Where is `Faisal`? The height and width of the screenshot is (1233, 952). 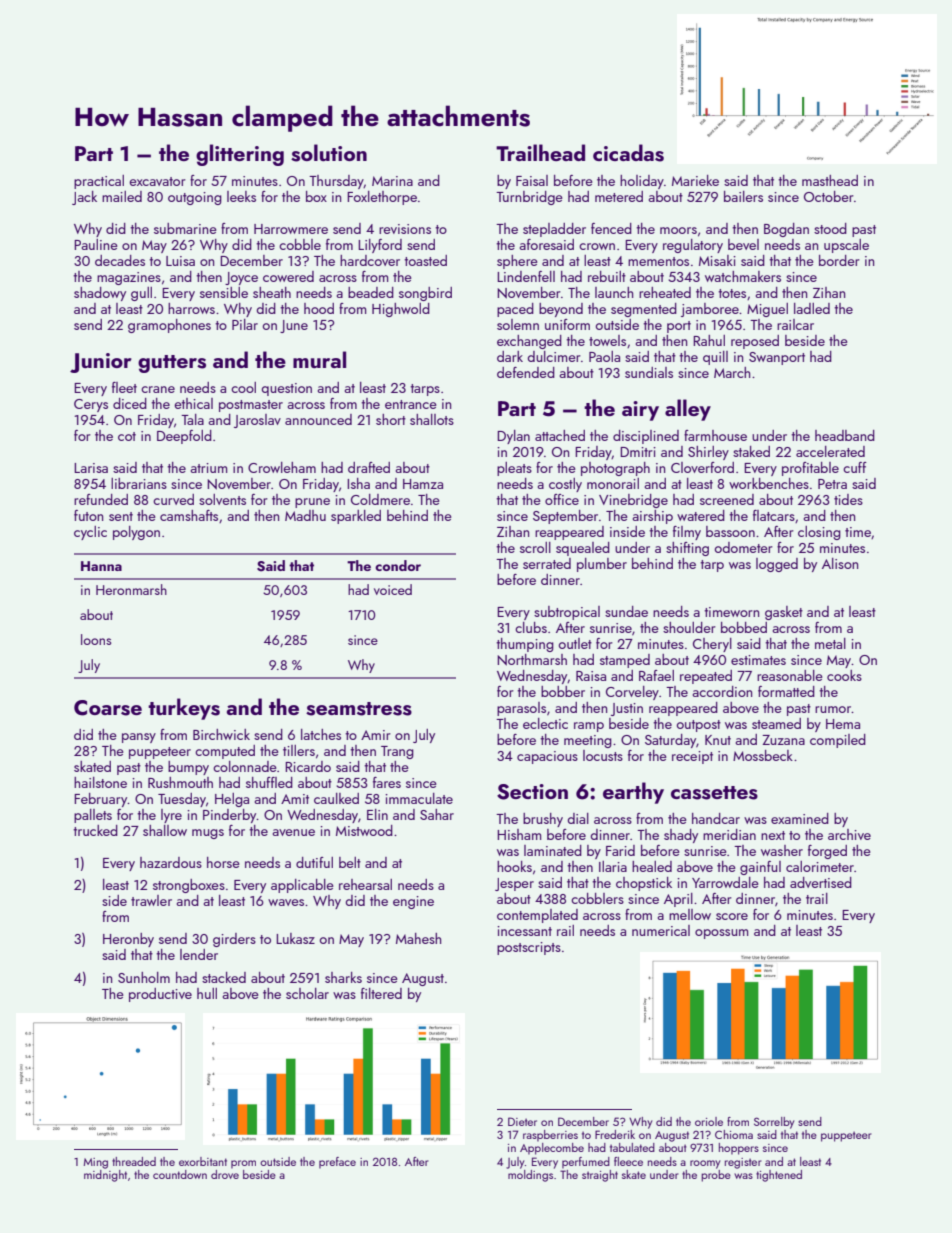 Faisal is located at coordinates (532, 180).
